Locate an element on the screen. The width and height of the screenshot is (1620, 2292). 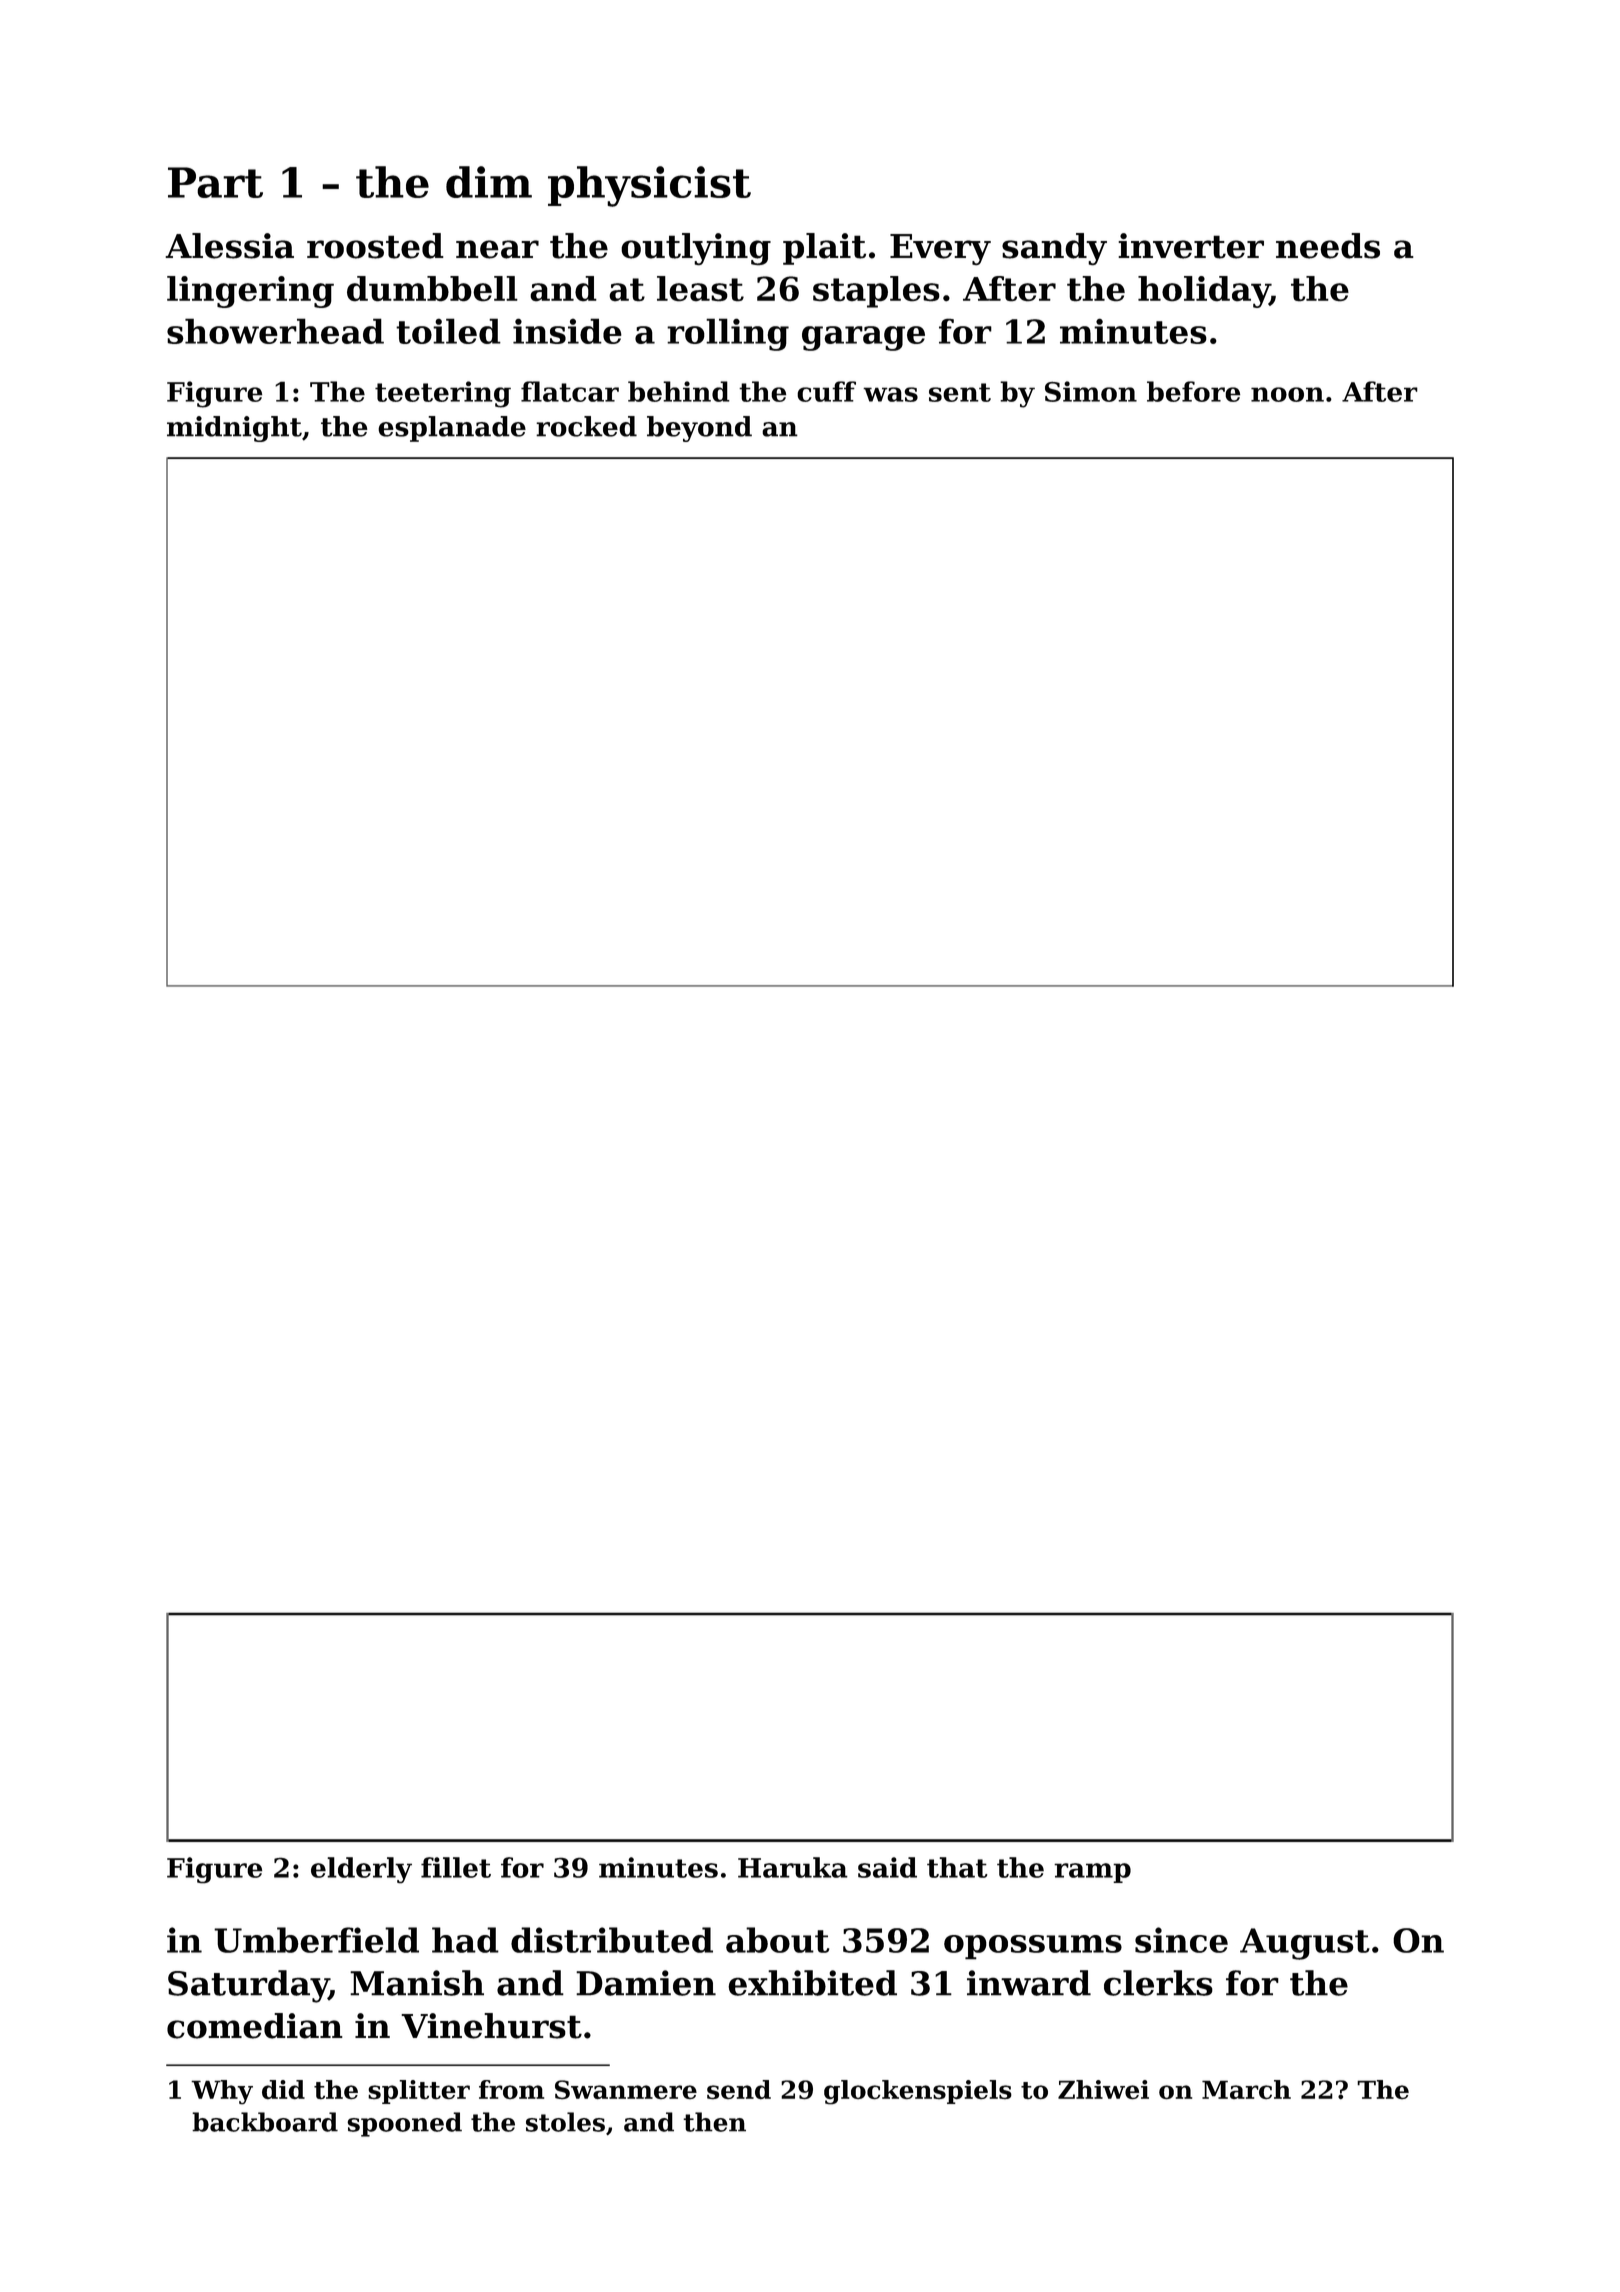
noon is located at coordinates (1287, 394).
